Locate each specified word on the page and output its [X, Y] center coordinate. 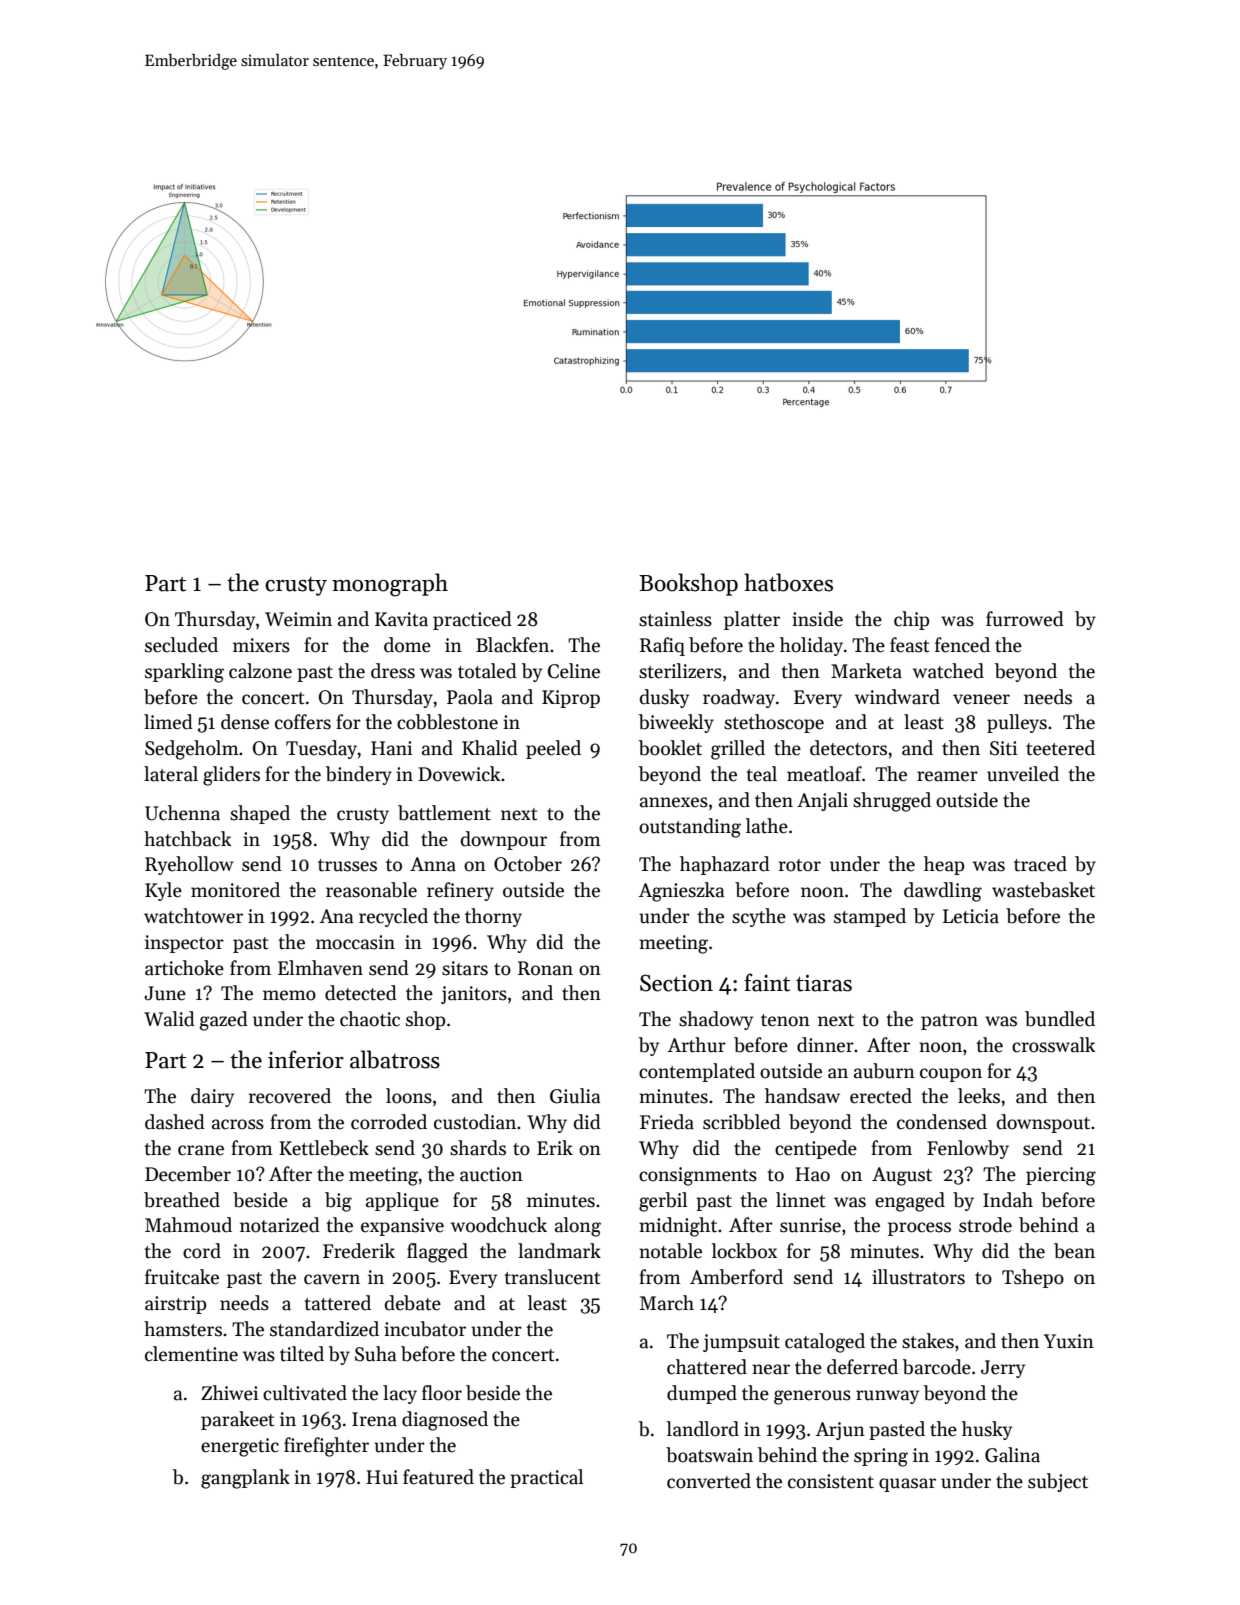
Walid [169, 1019]
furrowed [1025, 619]
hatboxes [788, 582]
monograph [390, 585]
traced [1040, 864]
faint [767, 982]
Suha [375, 1354]
